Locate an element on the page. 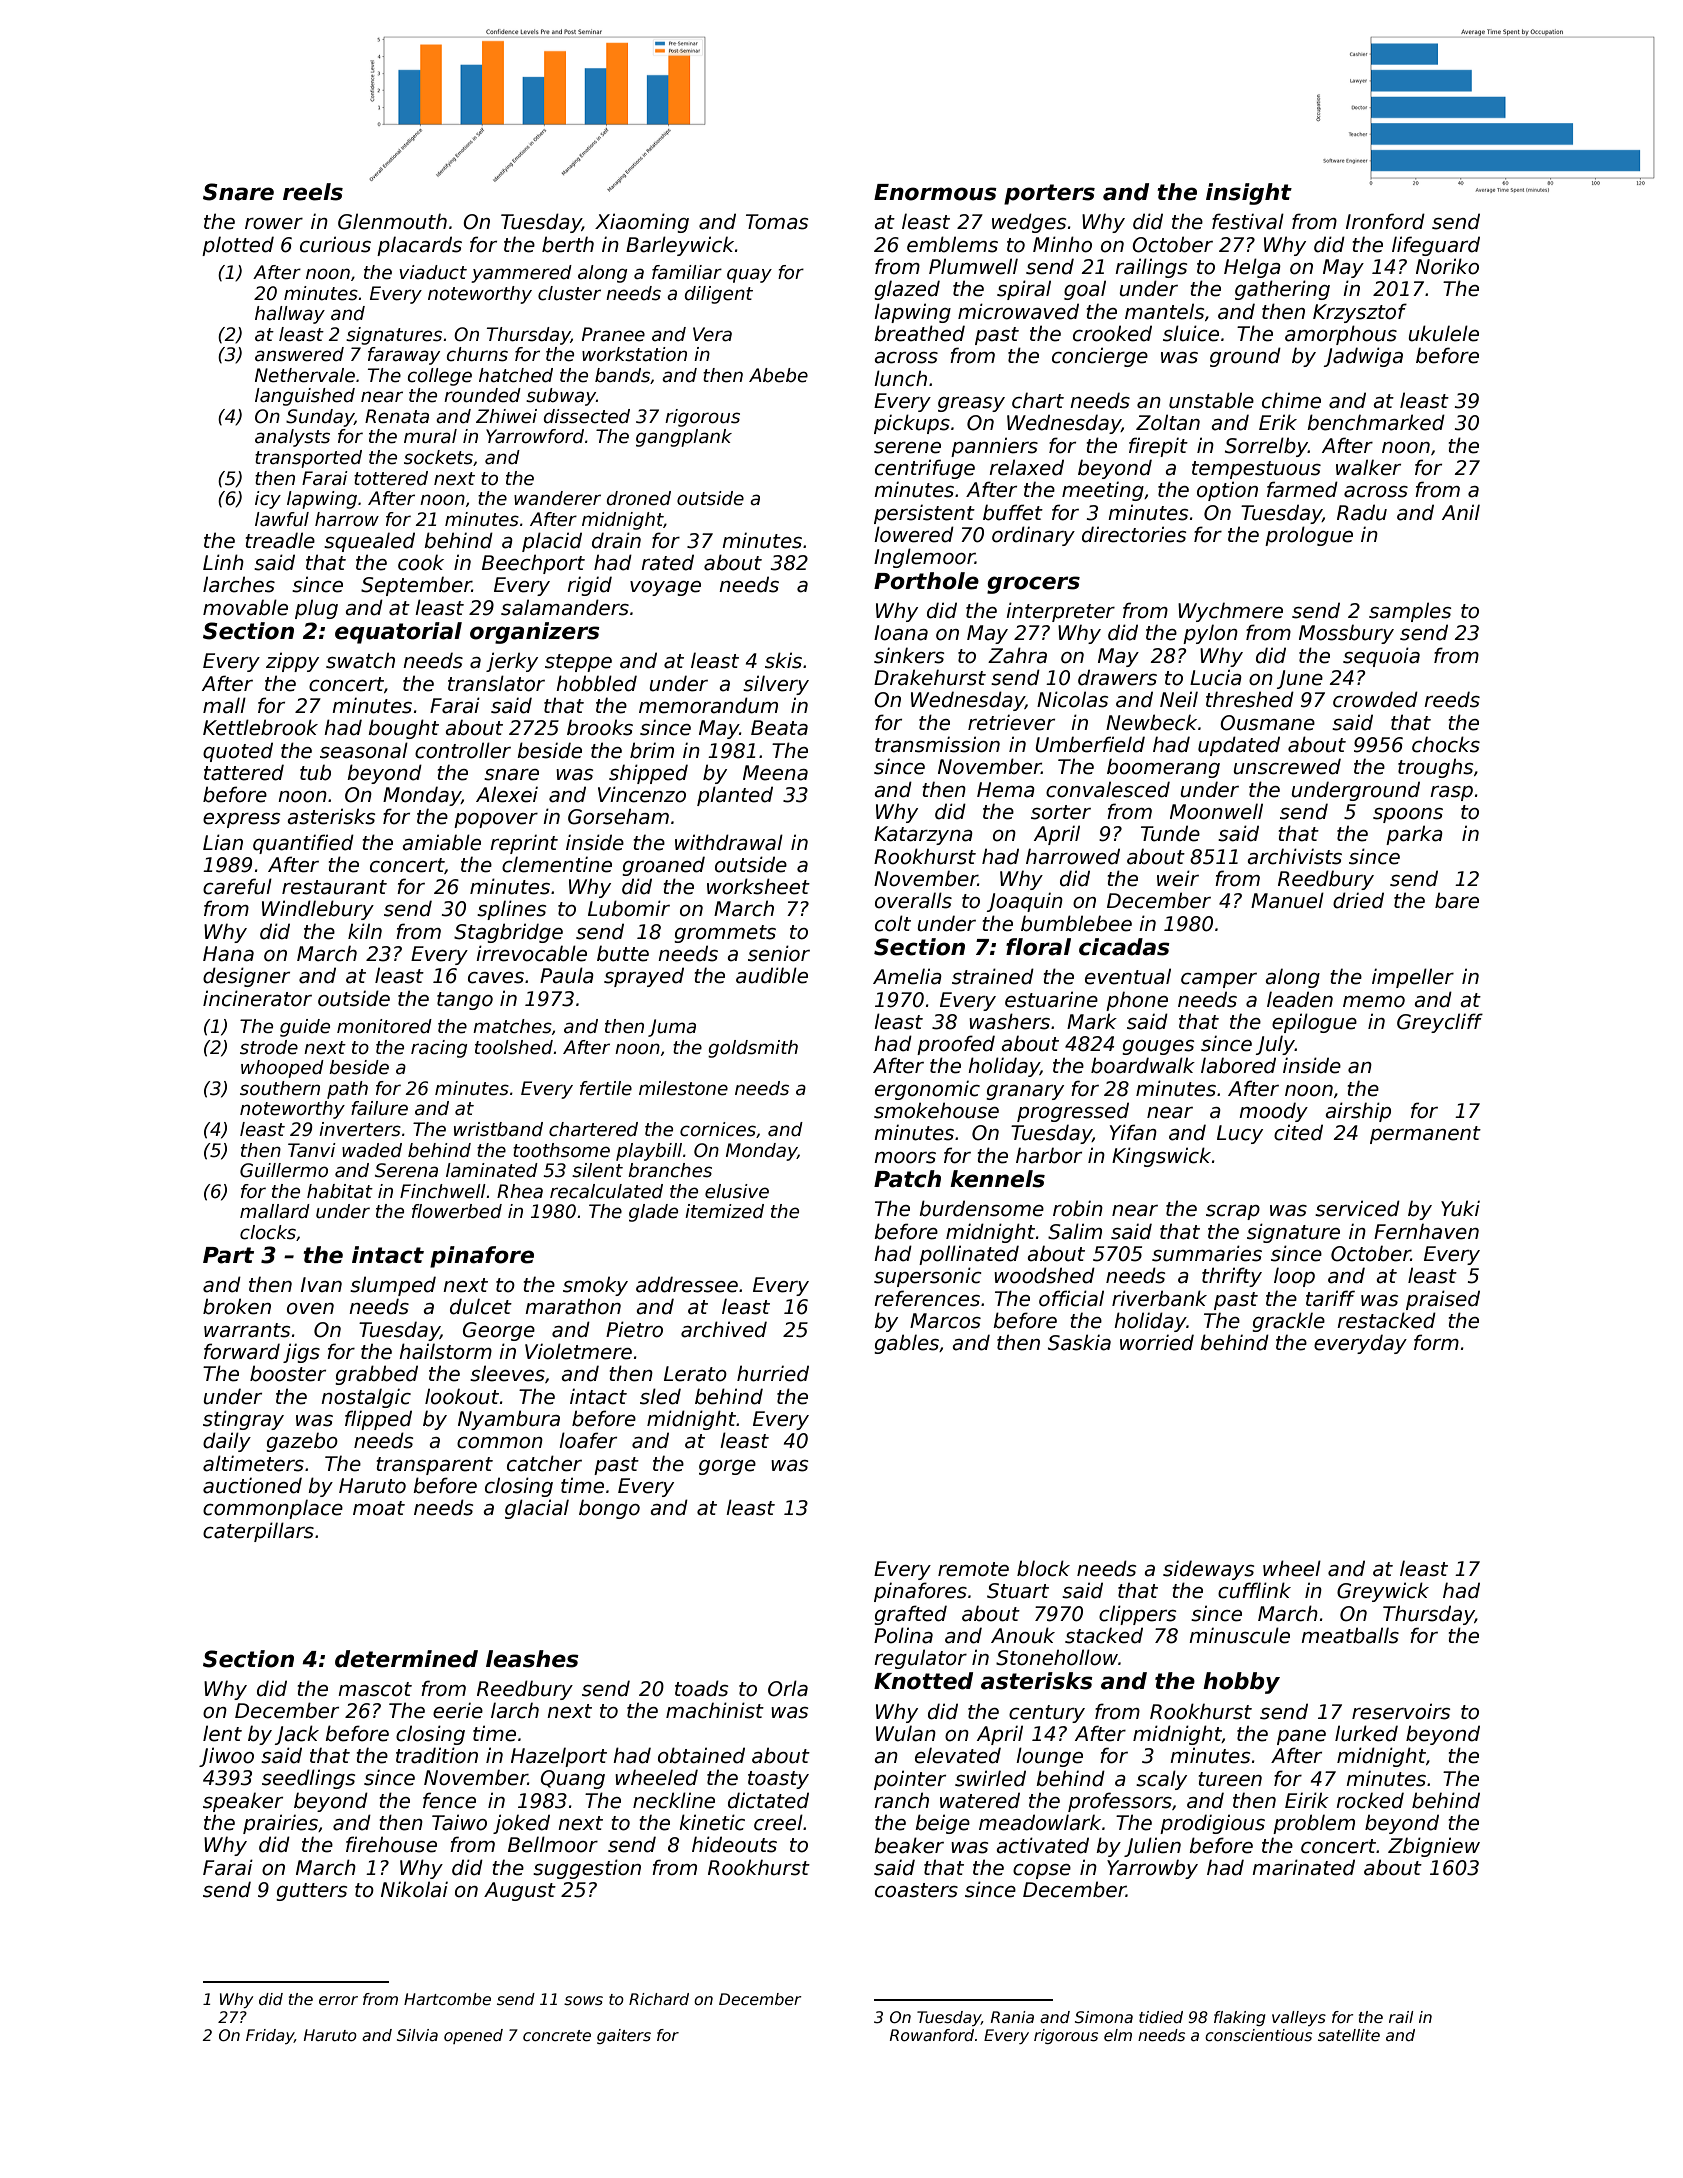 This page has height=2178, width=1683. sled is located at coordinates (660, 1396).
